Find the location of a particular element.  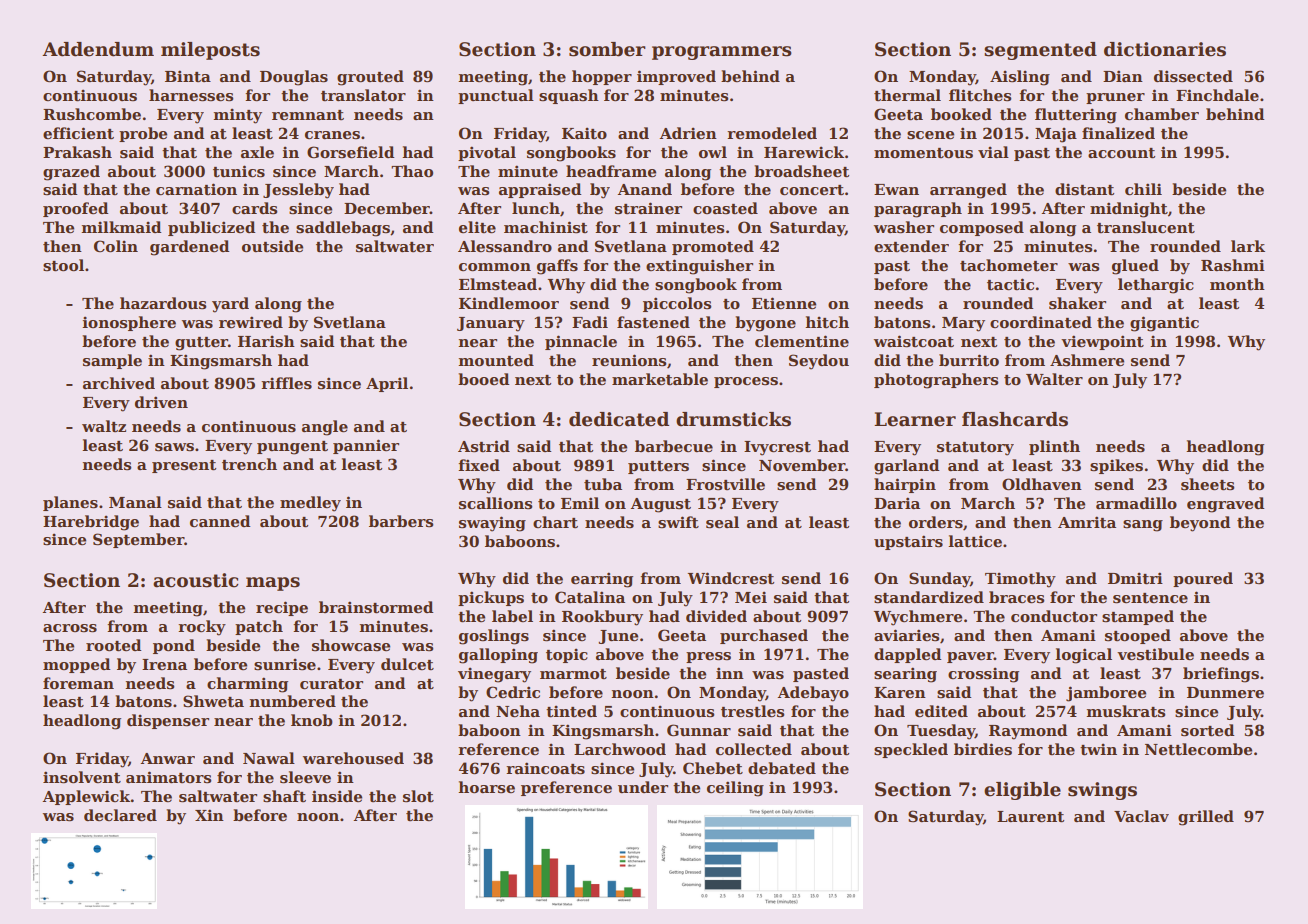

finalized is located at coordinates (1118, 133).
